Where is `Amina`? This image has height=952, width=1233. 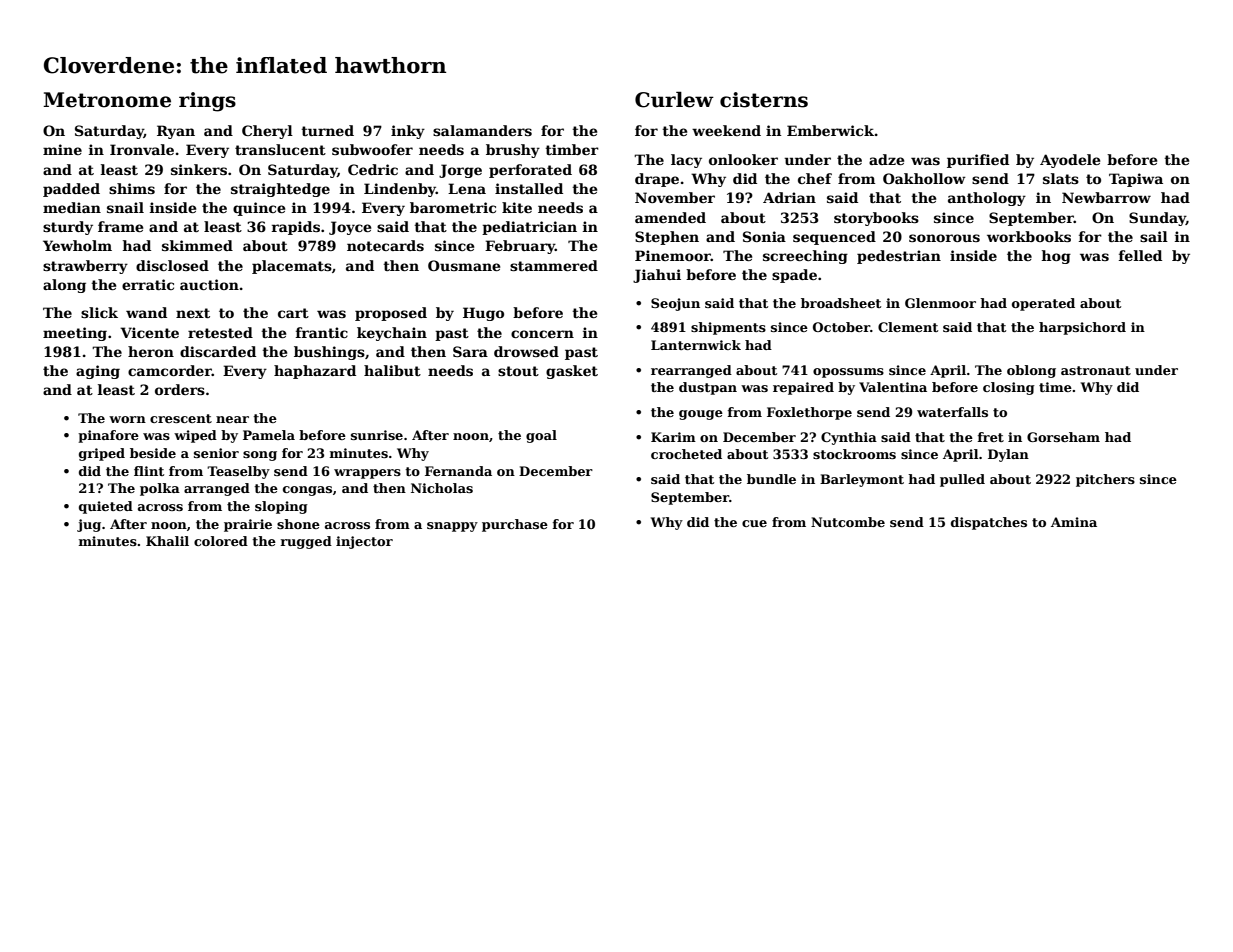 Amina is located at coordinates (1074, 522).
